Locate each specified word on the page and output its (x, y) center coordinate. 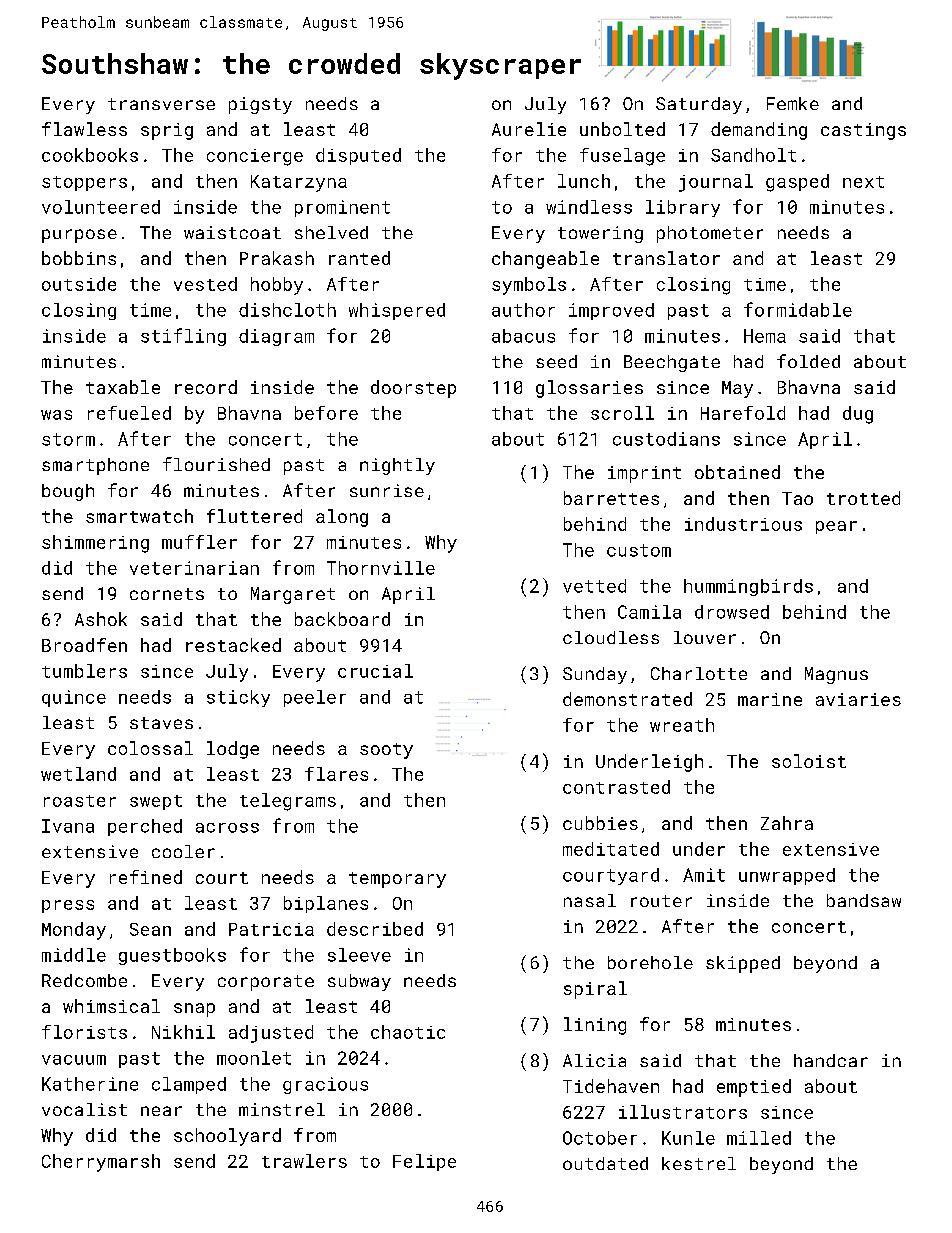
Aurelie (529, 129)
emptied (754, 1088)
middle (74, 955)
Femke (793, 103)
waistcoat (232, 232)
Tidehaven (611, 1086)
